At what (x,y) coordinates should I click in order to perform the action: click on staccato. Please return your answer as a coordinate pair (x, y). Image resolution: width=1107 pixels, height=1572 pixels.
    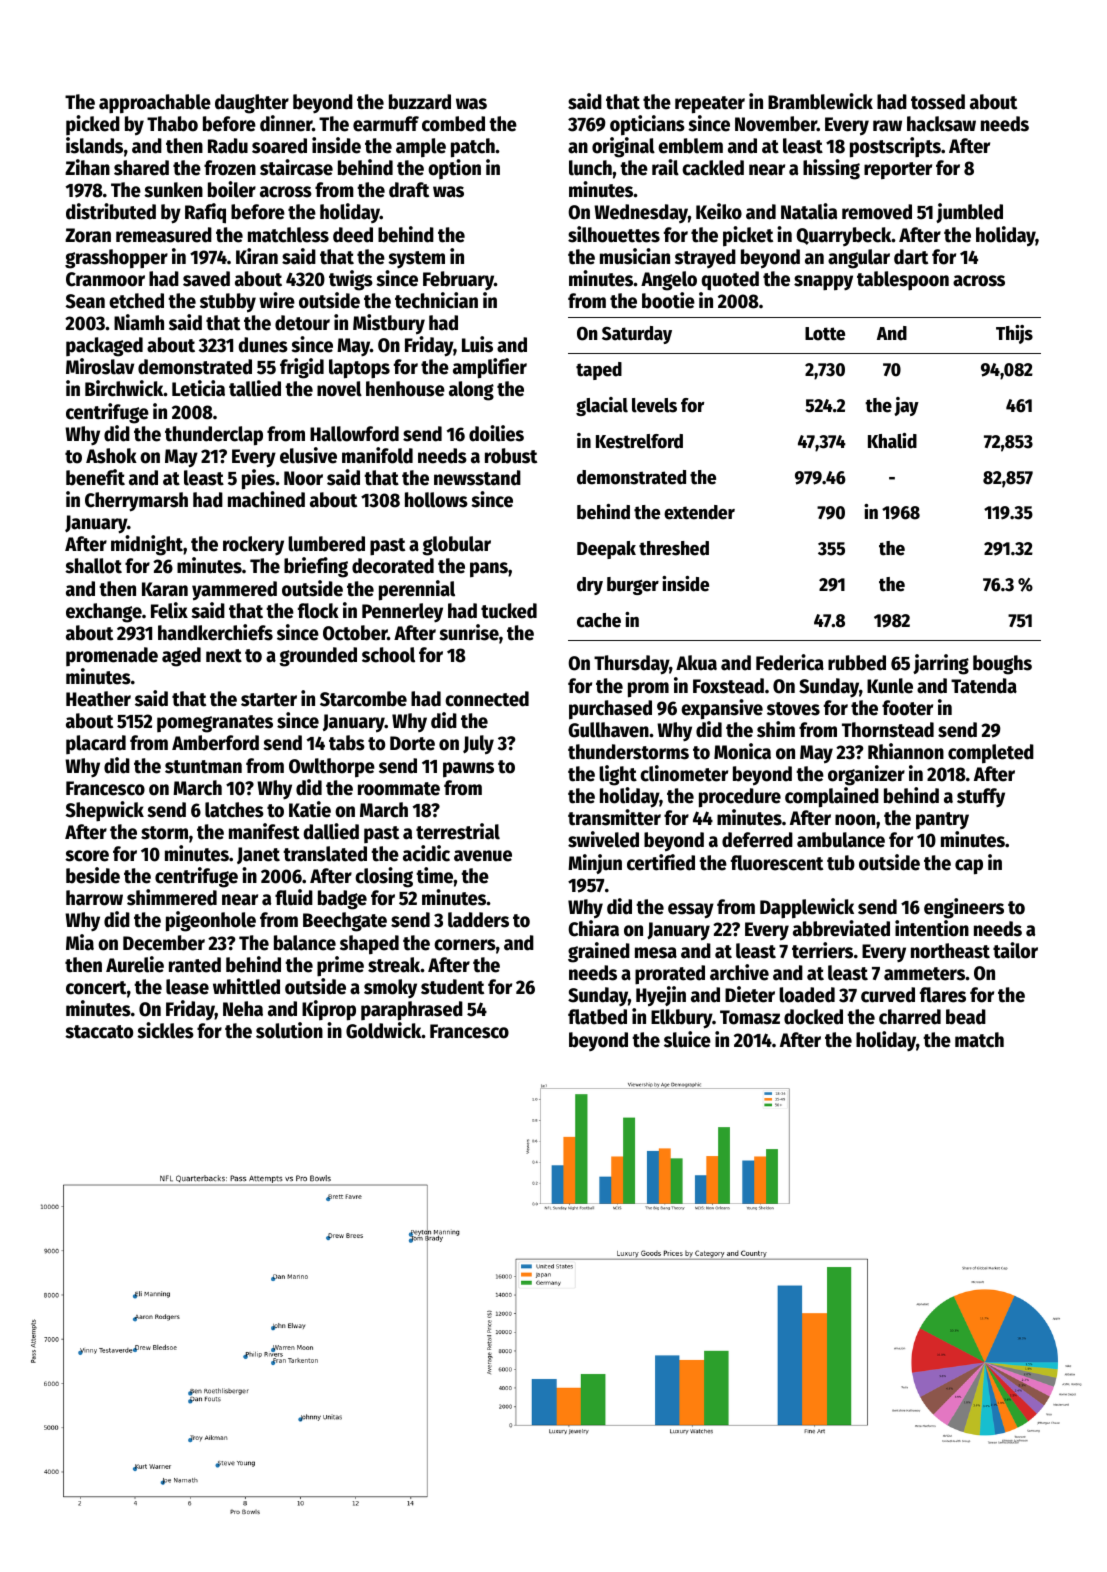
    Looking at the image, I should click on (99, 1032).
